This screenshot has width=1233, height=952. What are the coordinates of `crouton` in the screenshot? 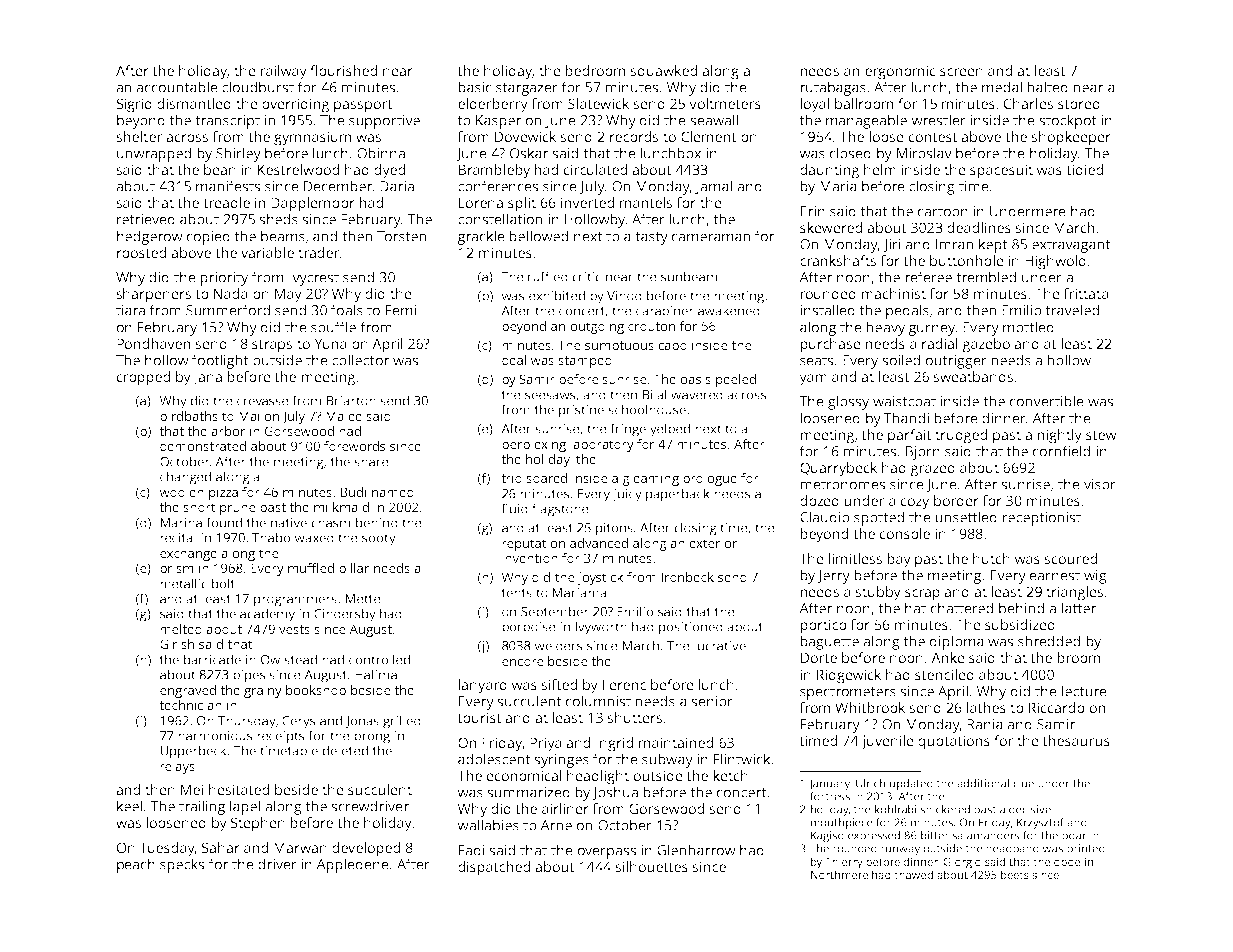 It's located at (651, 326).
